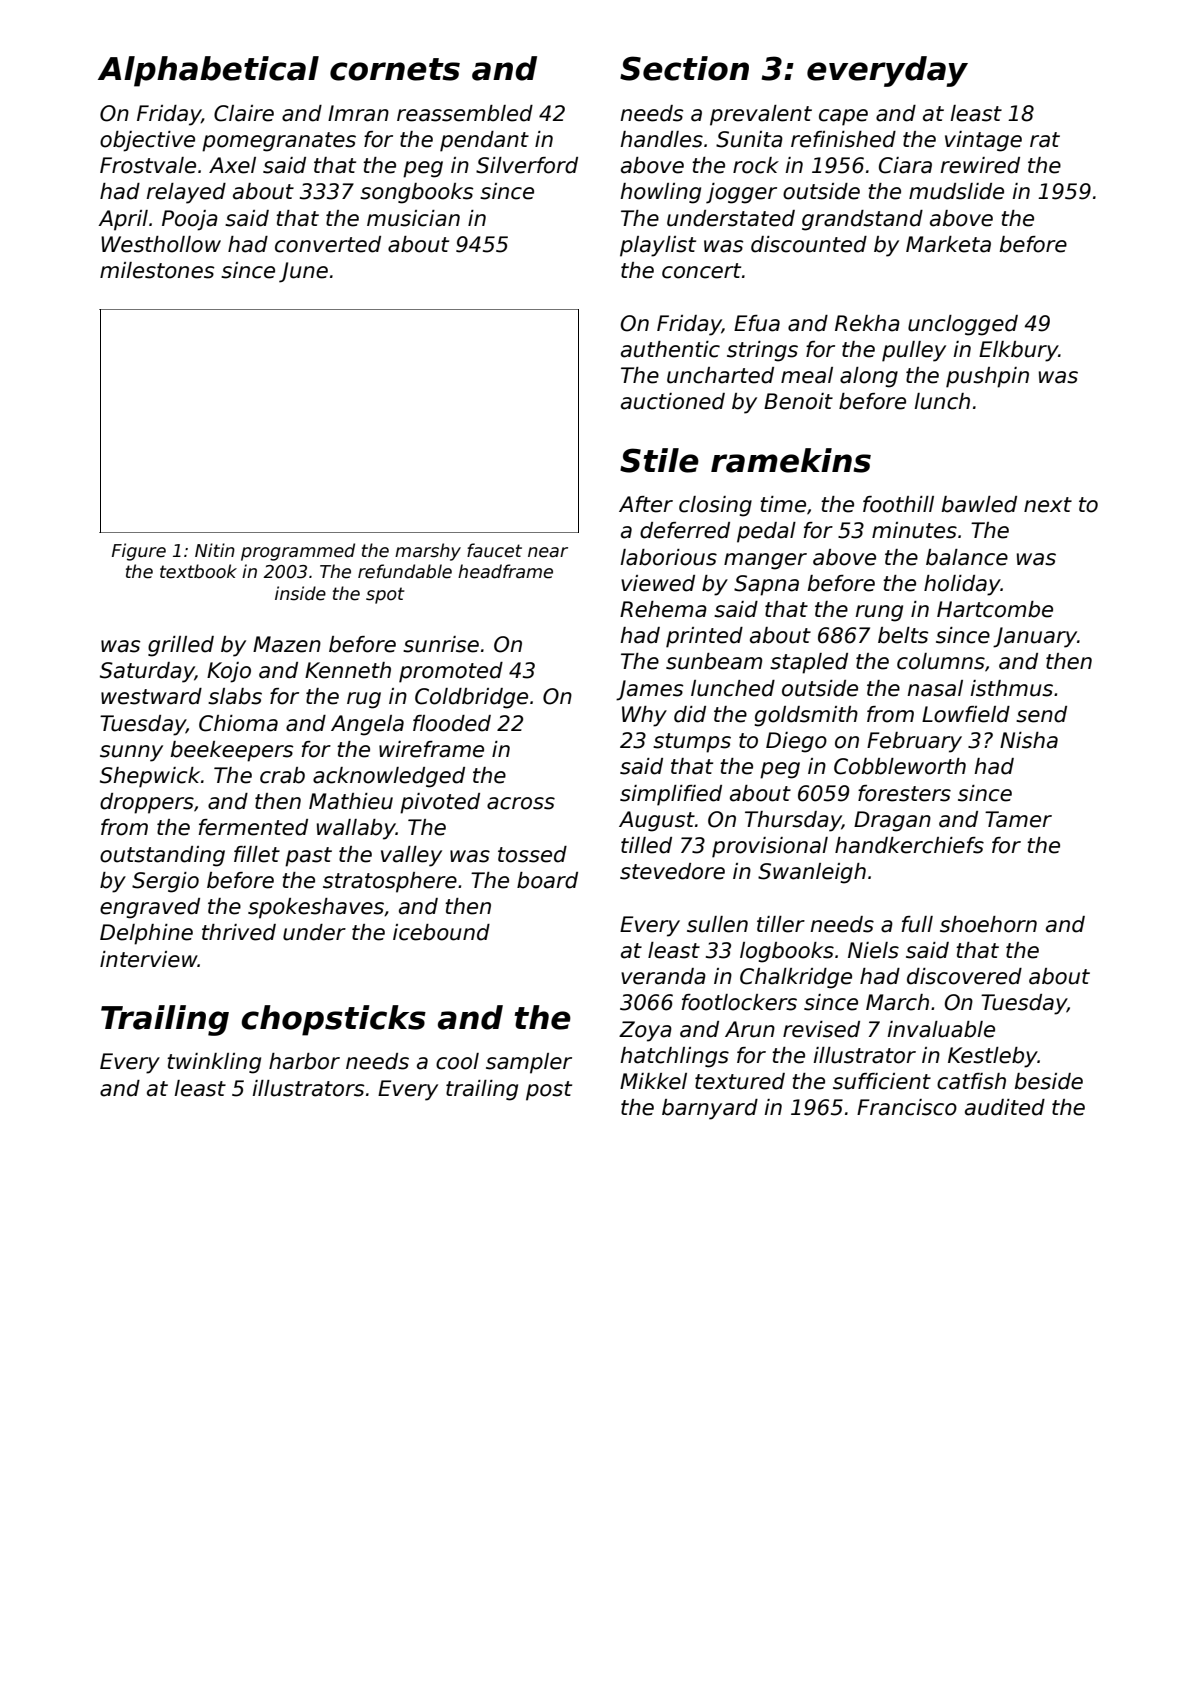  What do you see at coordinates (549, 1091) in the screenshot?
I see `post` at bounding box center [549, 1091].
